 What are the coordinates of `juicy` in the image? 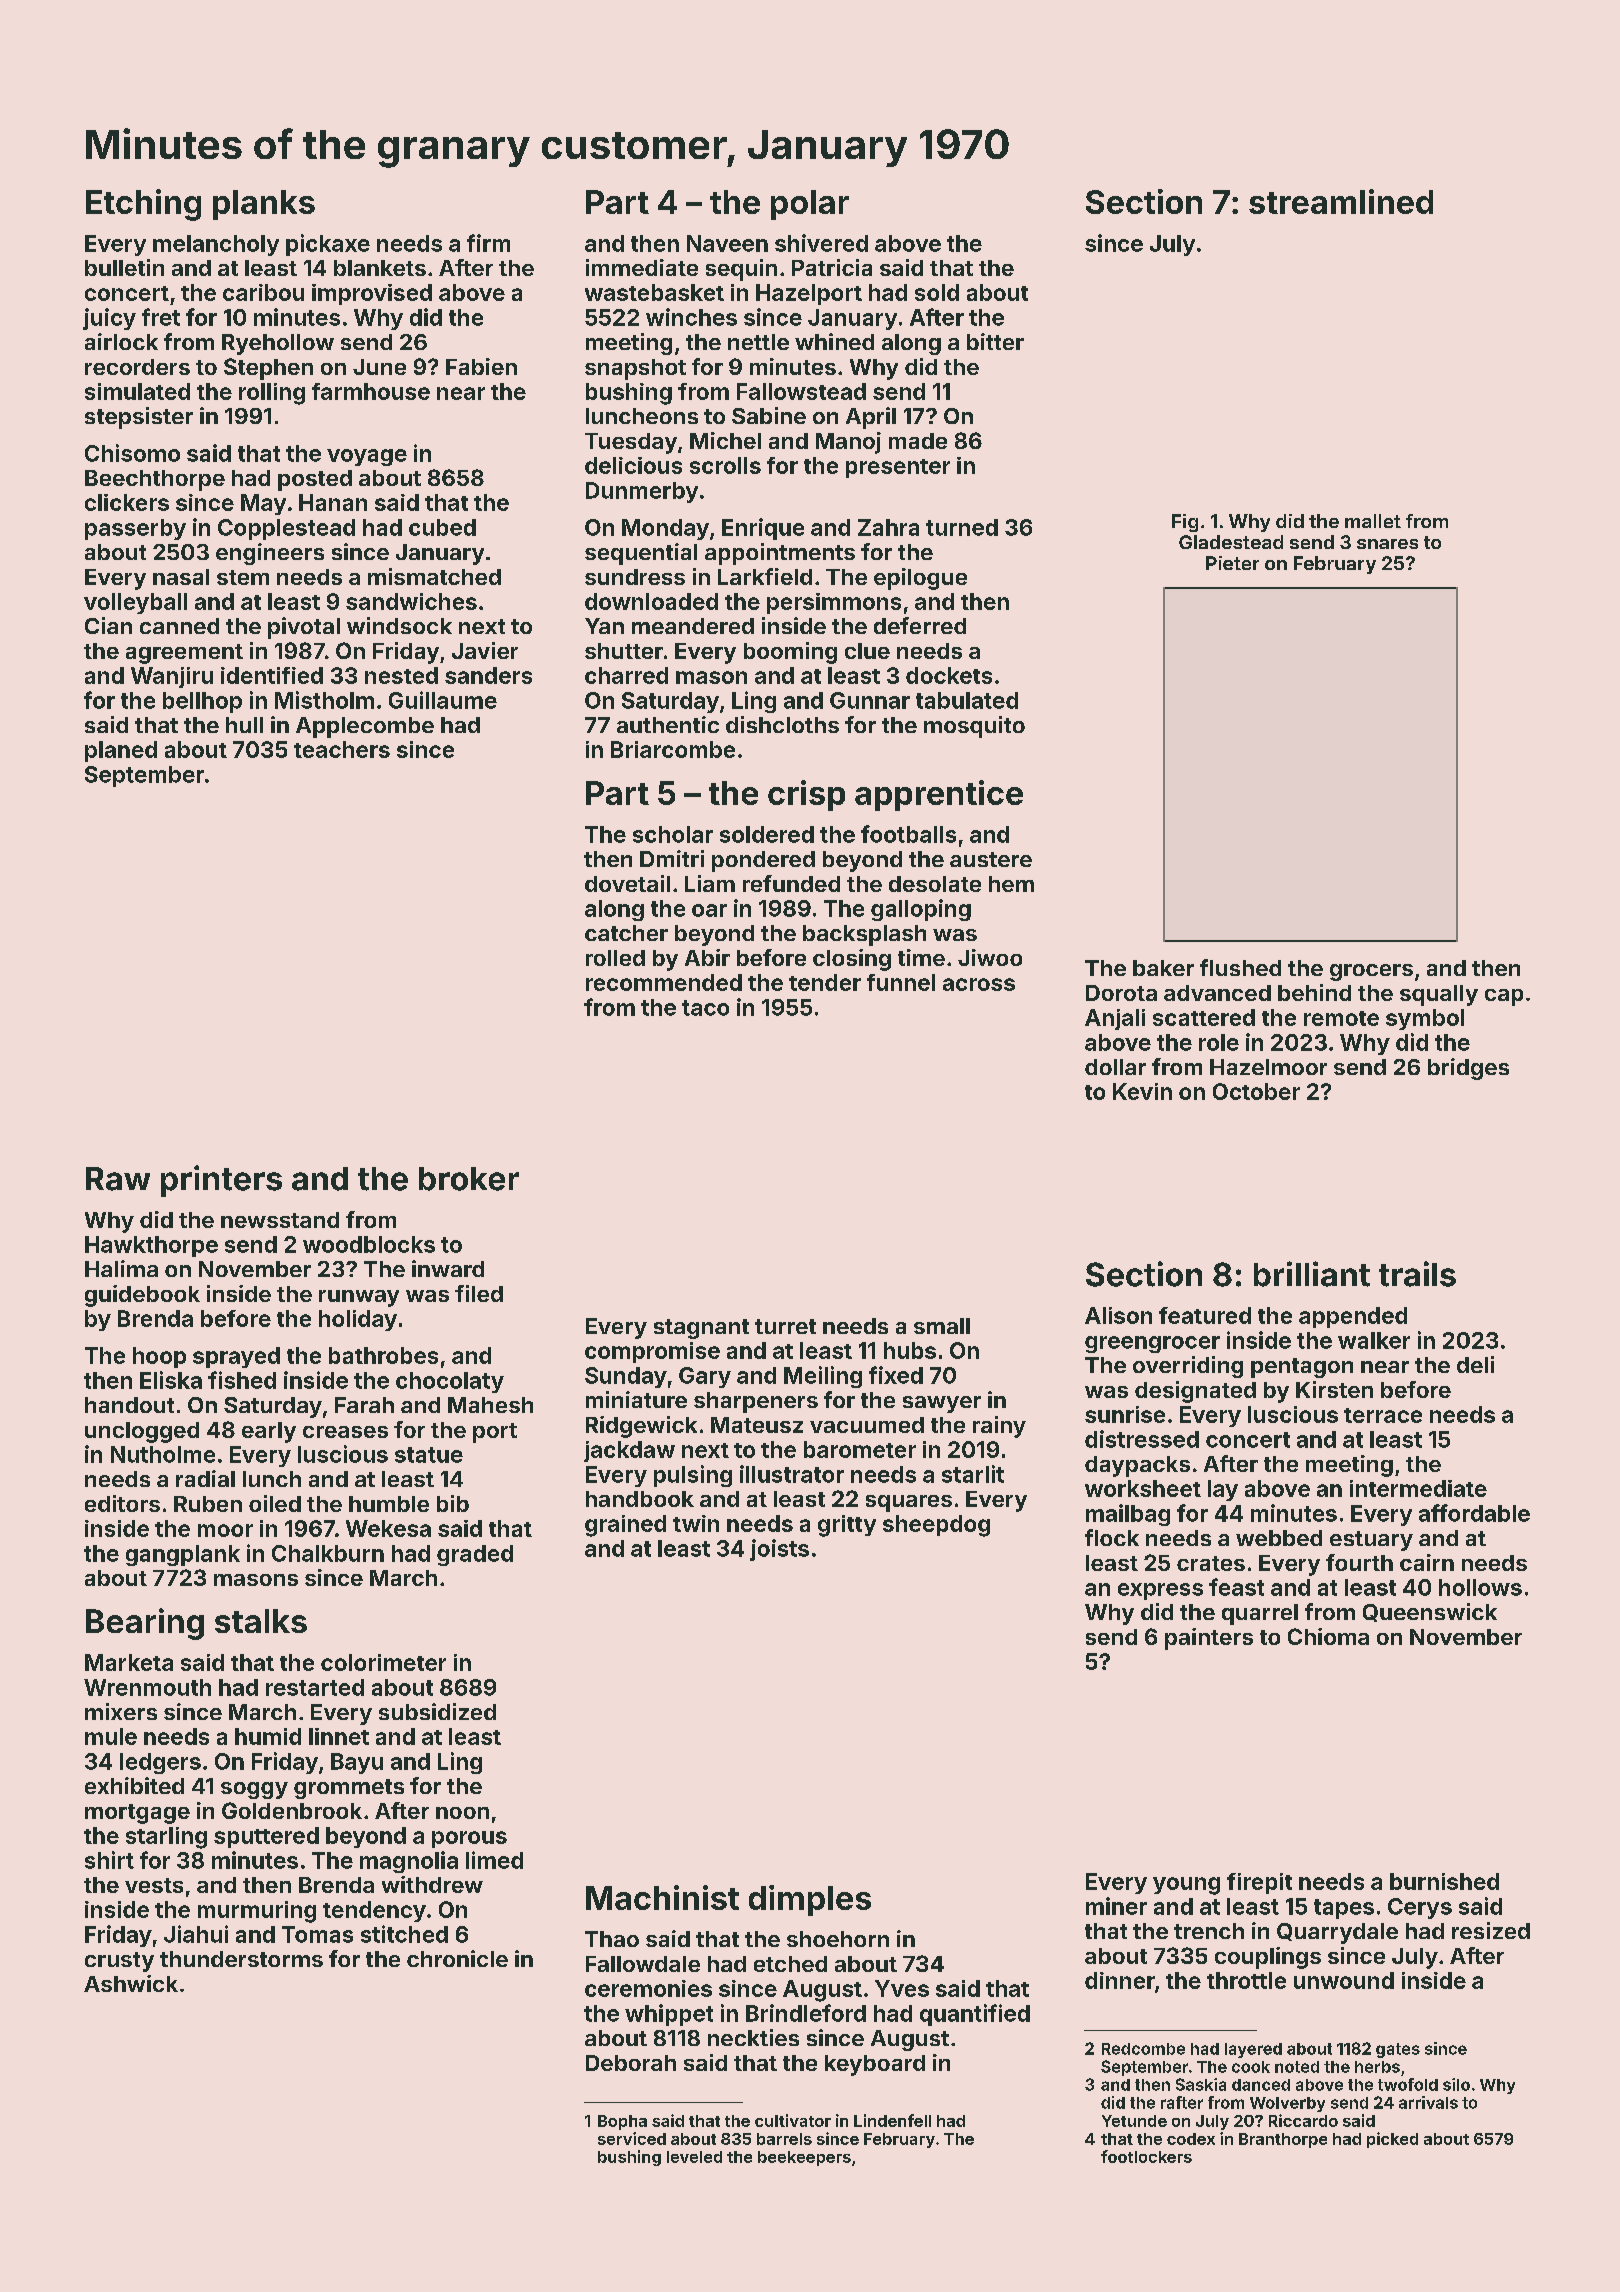 It's located at (109, 319).
